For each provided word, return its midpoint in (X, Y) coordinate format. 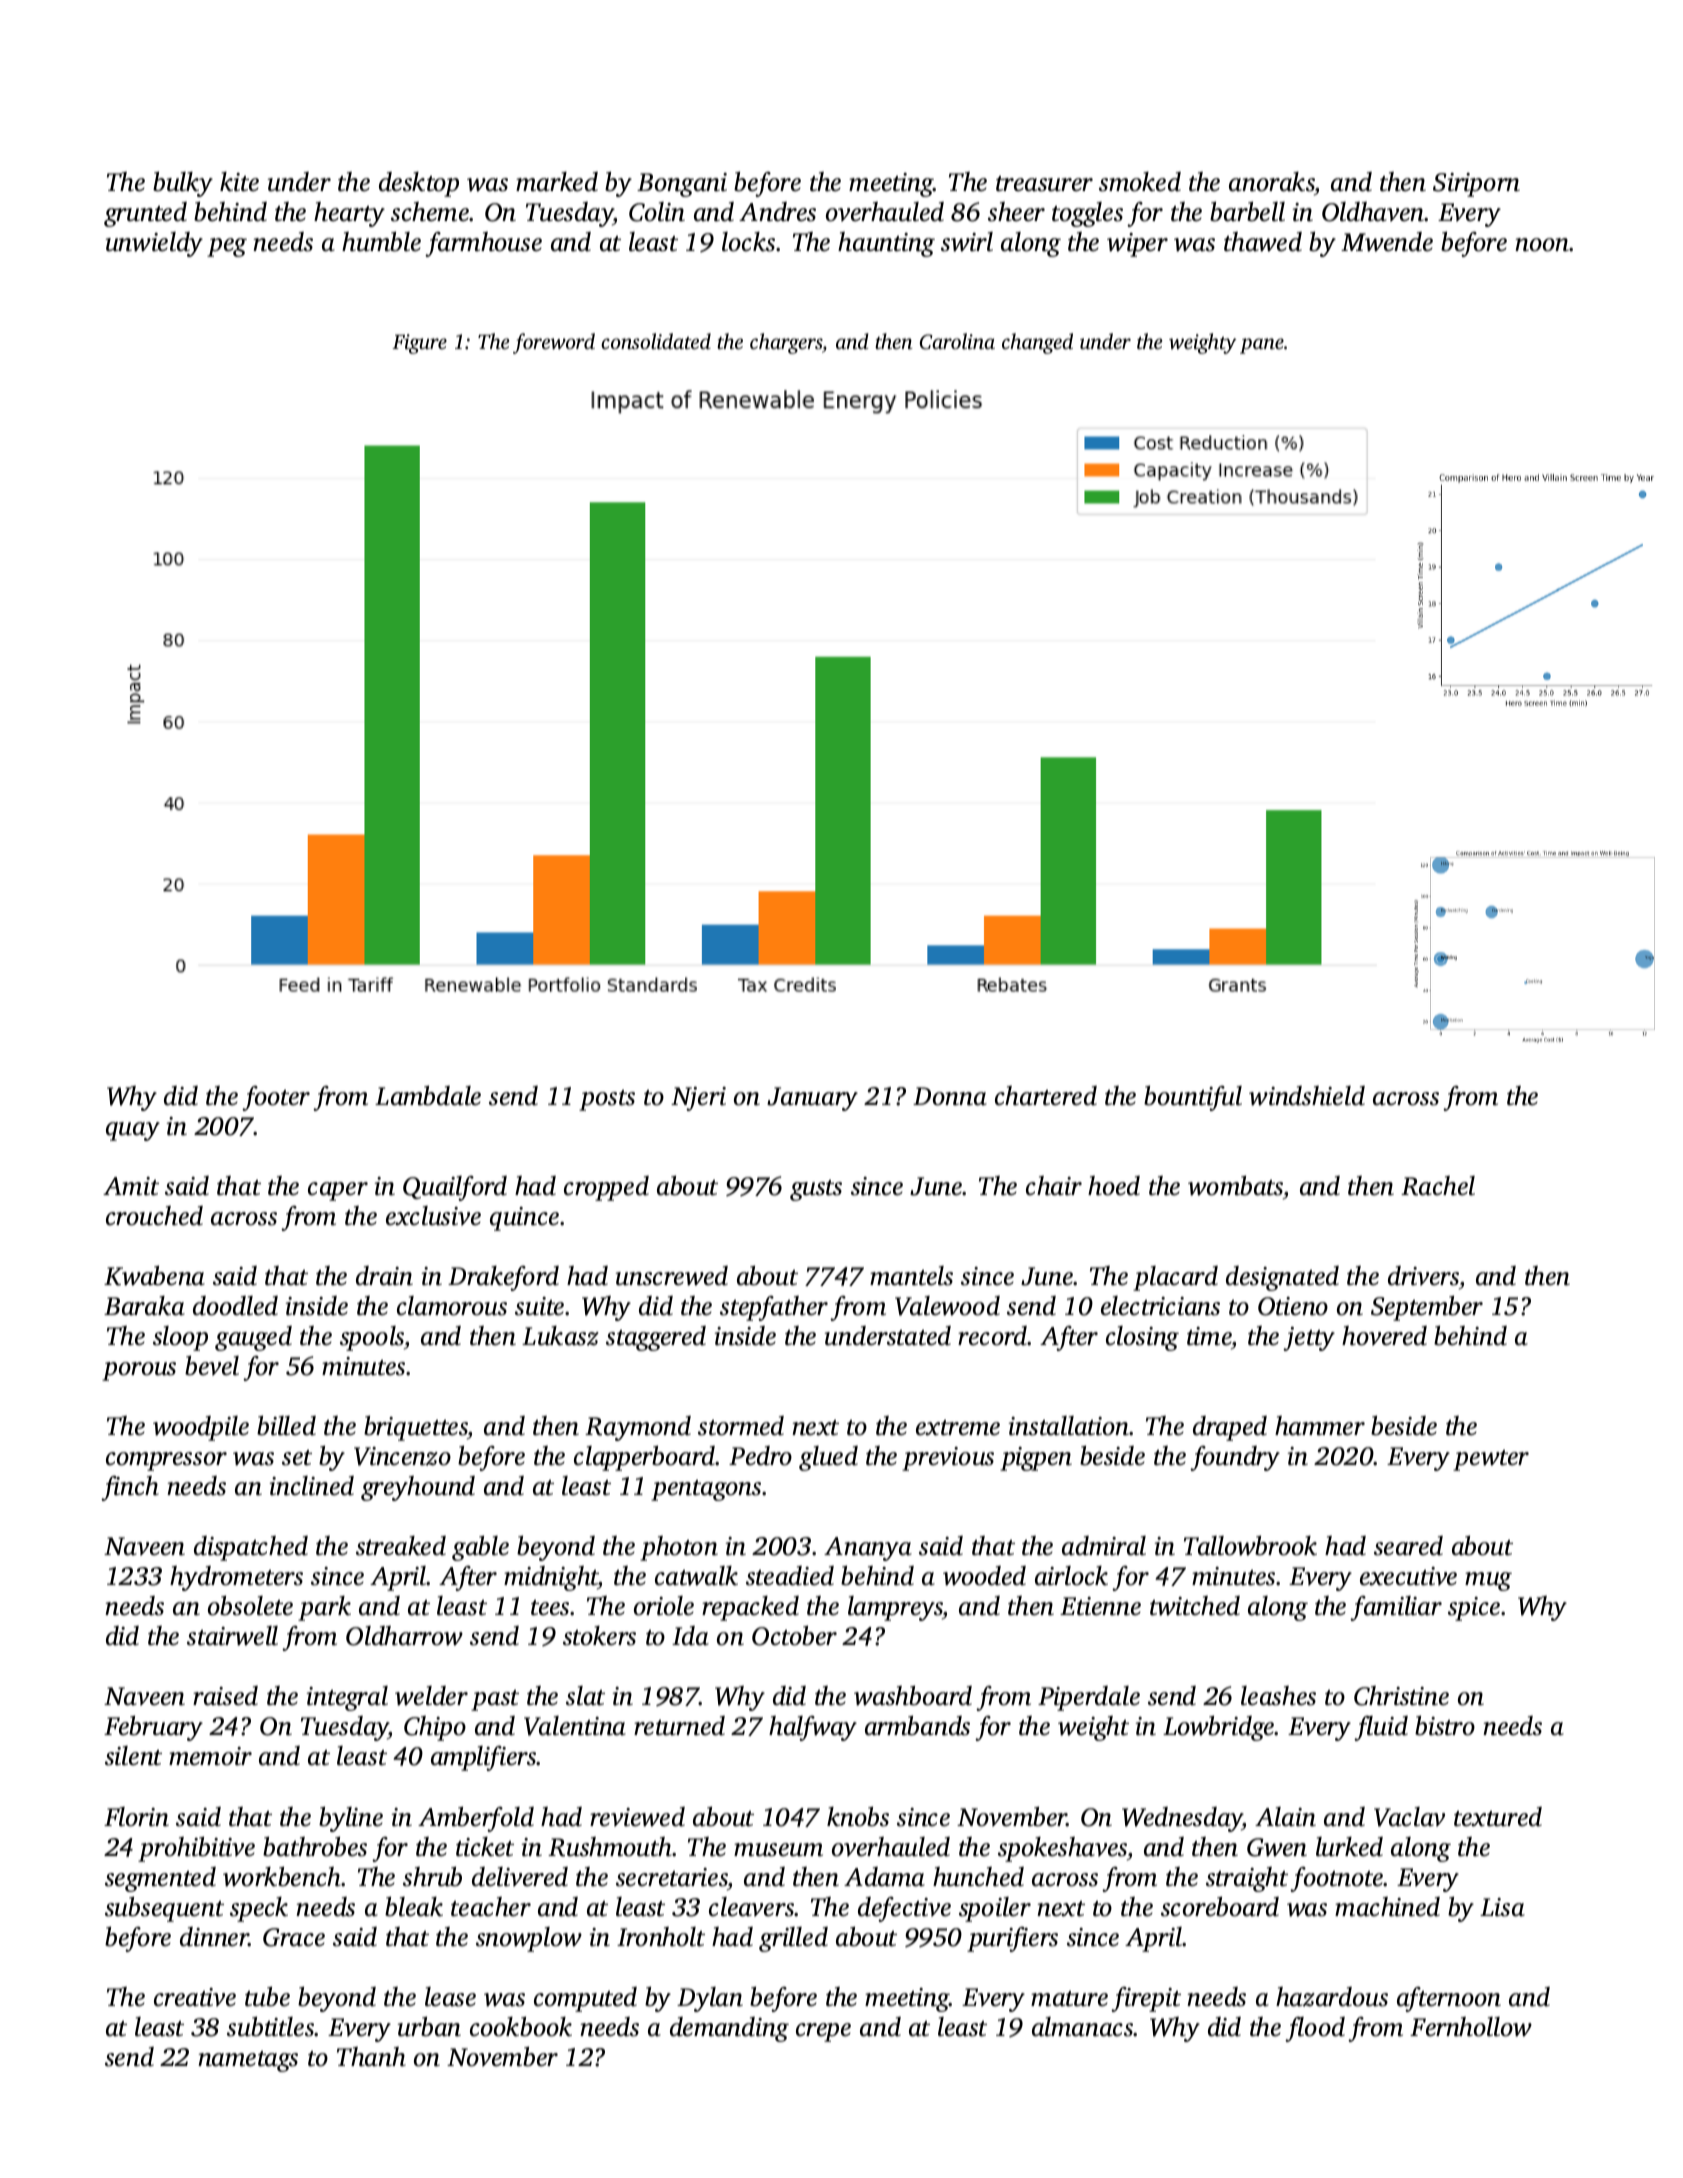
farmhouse (483, 244)
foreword (554, 343)
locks (748, 242)
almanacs (1083, 2027)
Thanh (371, 2057)
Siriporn (1476, 185)
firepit (1146, 1999)
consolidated (656, 341)
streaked (401, 1546)
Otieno (1293, 1306)
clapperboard (645, 1458)
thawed (1263, 242)
